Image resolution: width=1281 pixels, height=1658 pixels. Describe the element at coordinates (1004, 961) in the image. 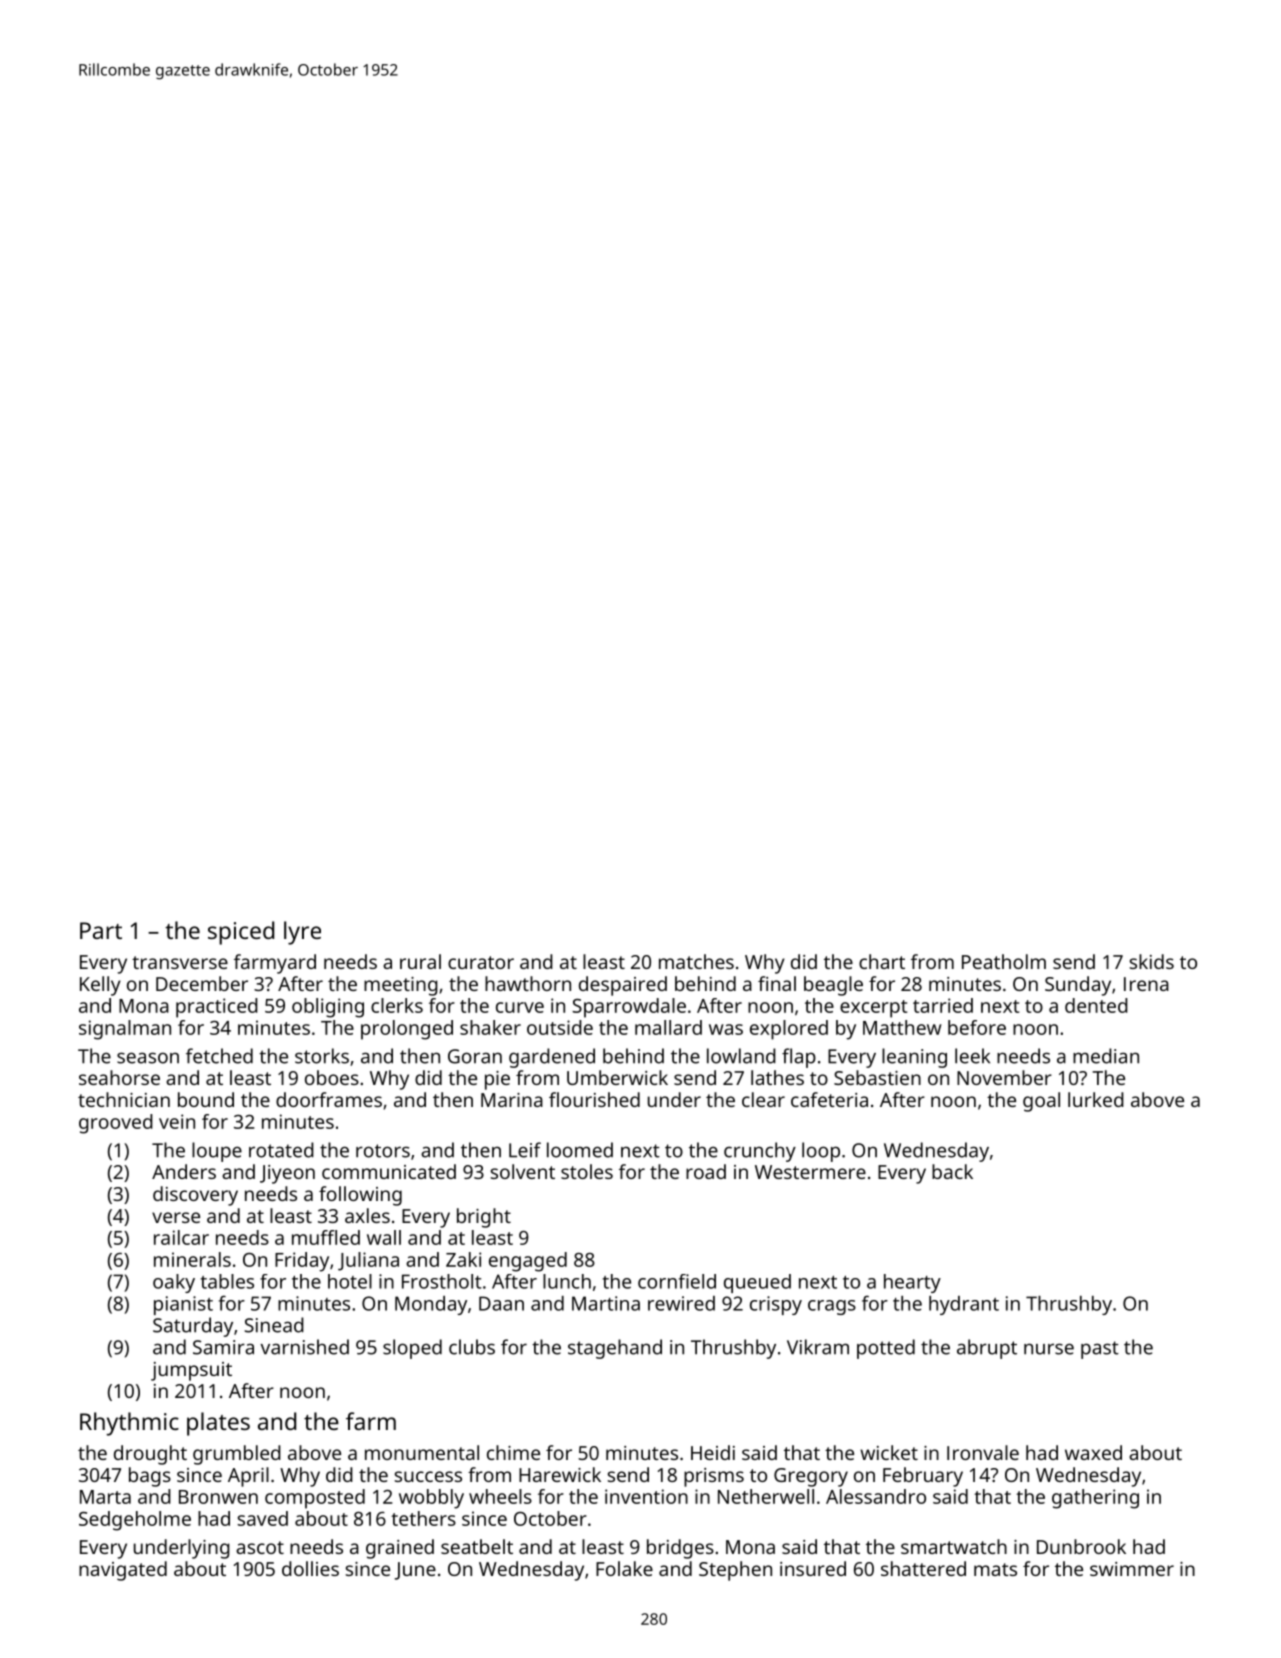

I see `Peatholm` at that location.
